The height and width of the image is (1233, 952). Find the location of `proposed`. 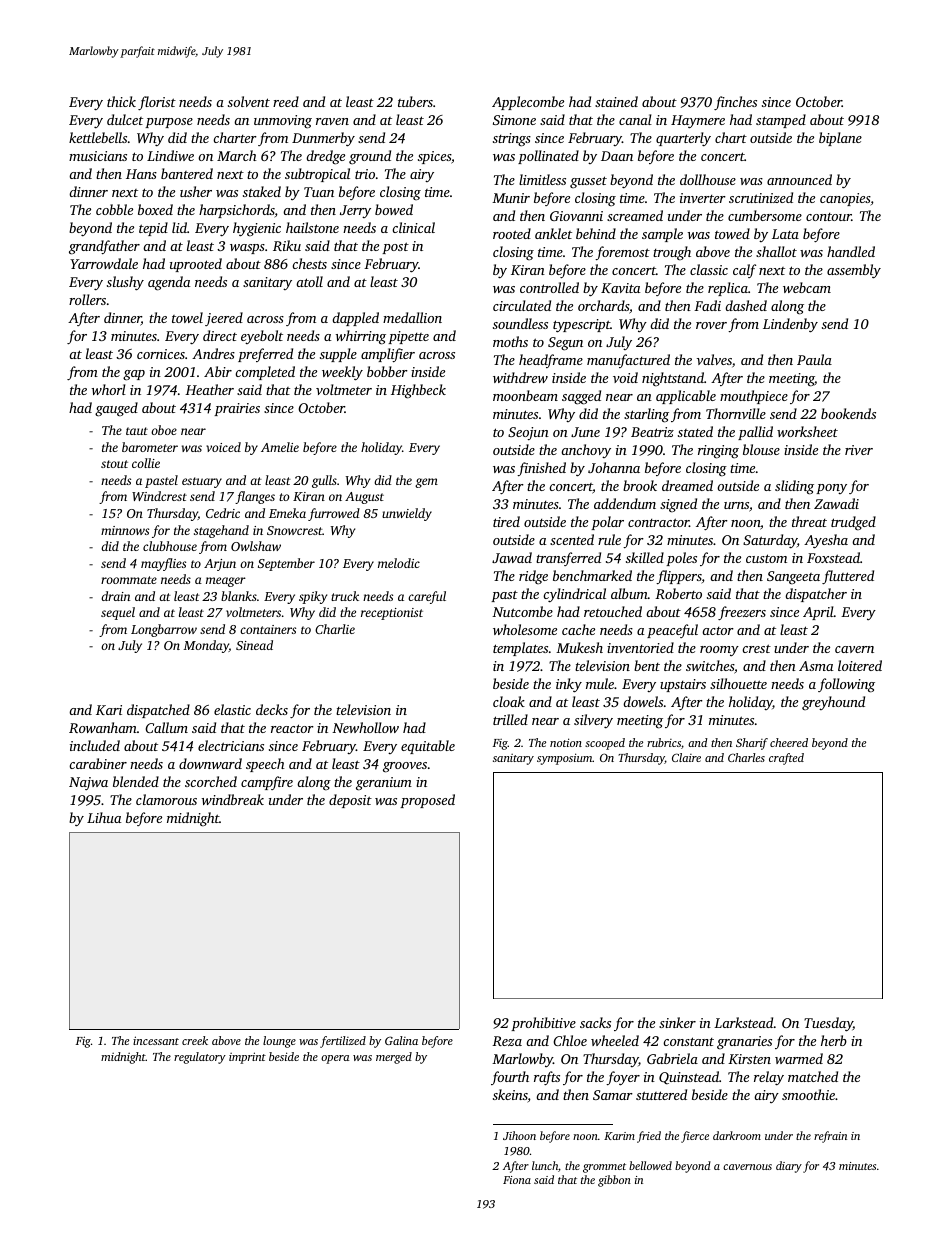

proposed is located at coordinates (427, 801).
